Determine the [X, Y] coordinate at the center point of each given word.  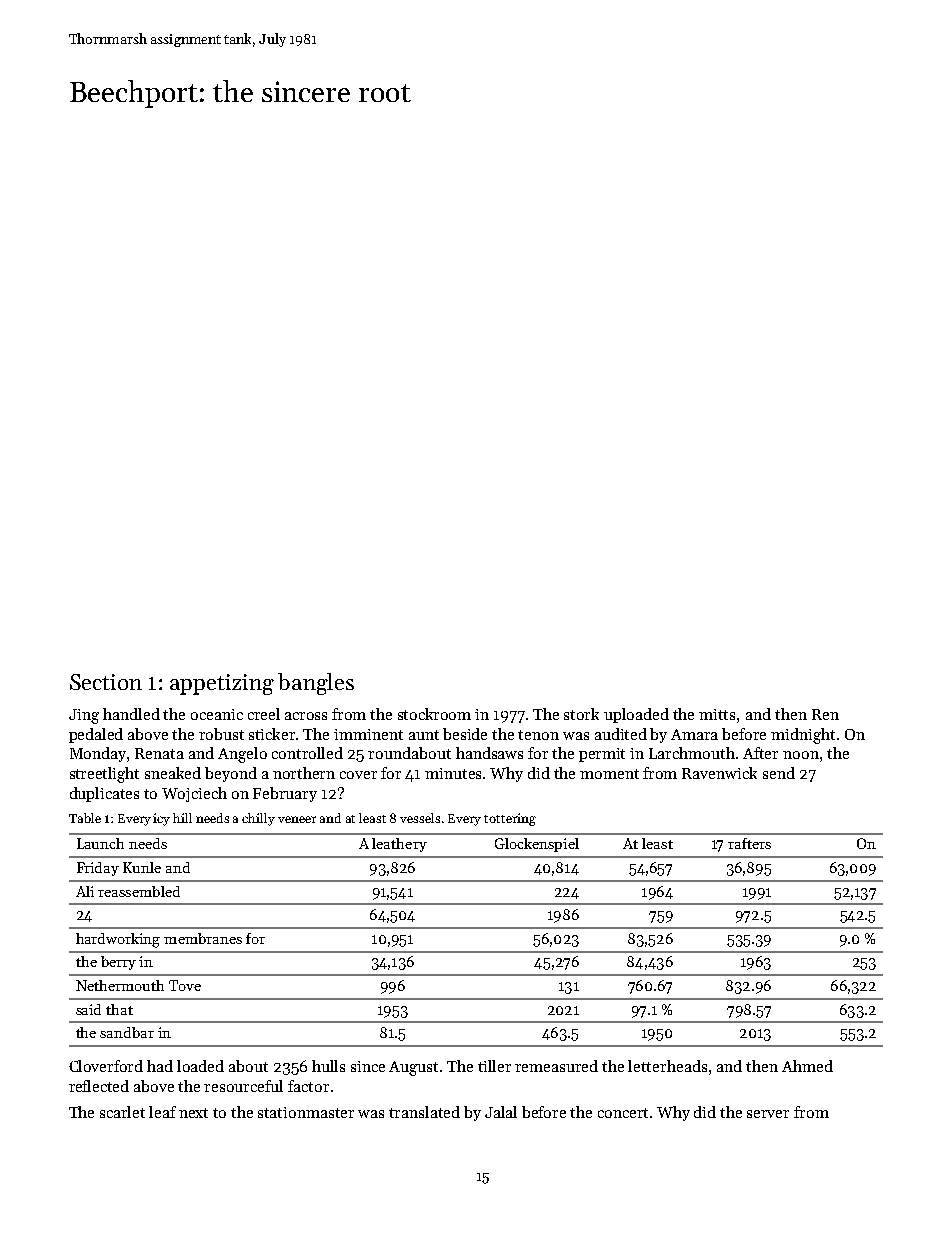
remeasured [556, 1066]
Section [106, 682]
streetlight [104, 775]
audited [621, 734]
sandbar [127, 1032]
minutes [453, 773]
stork [581, 714]
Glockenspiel [537, 845]
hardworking [118, 940]
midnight [803, 736]
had [160, 1066]
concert [623, 1113]
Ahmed [807, 1066]
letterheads [667, 1066]
